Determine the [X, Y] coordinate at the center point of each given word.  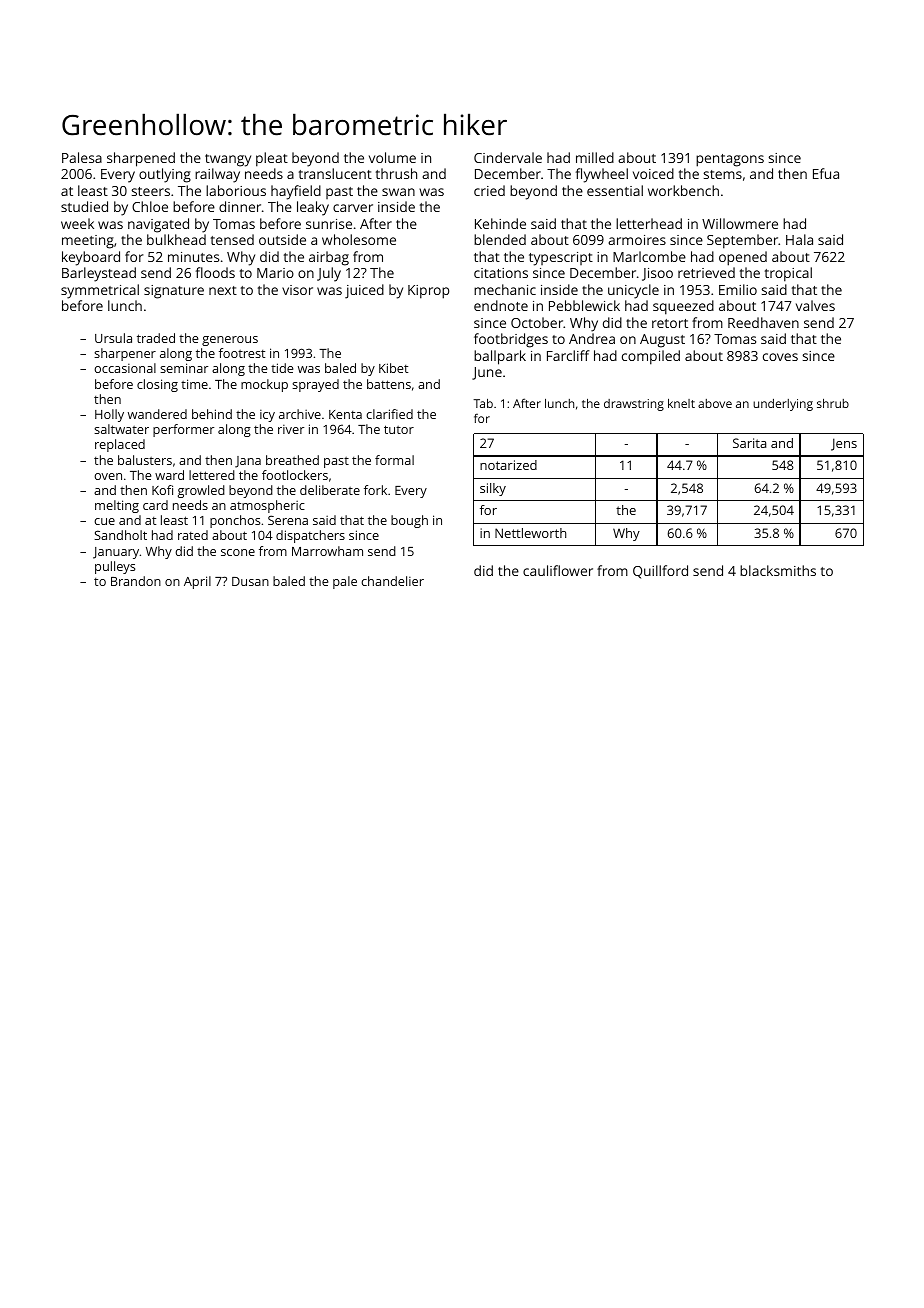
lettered [212, 475]
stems [723, 174]
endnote [501, 305]
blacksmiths [778, 570]
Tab [483, 403]
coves [780, 357]
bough [409, 521]
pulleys [115, 567]
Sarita [749, 443]
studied [84, 206]
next [223, 290]
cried [489, 190]
